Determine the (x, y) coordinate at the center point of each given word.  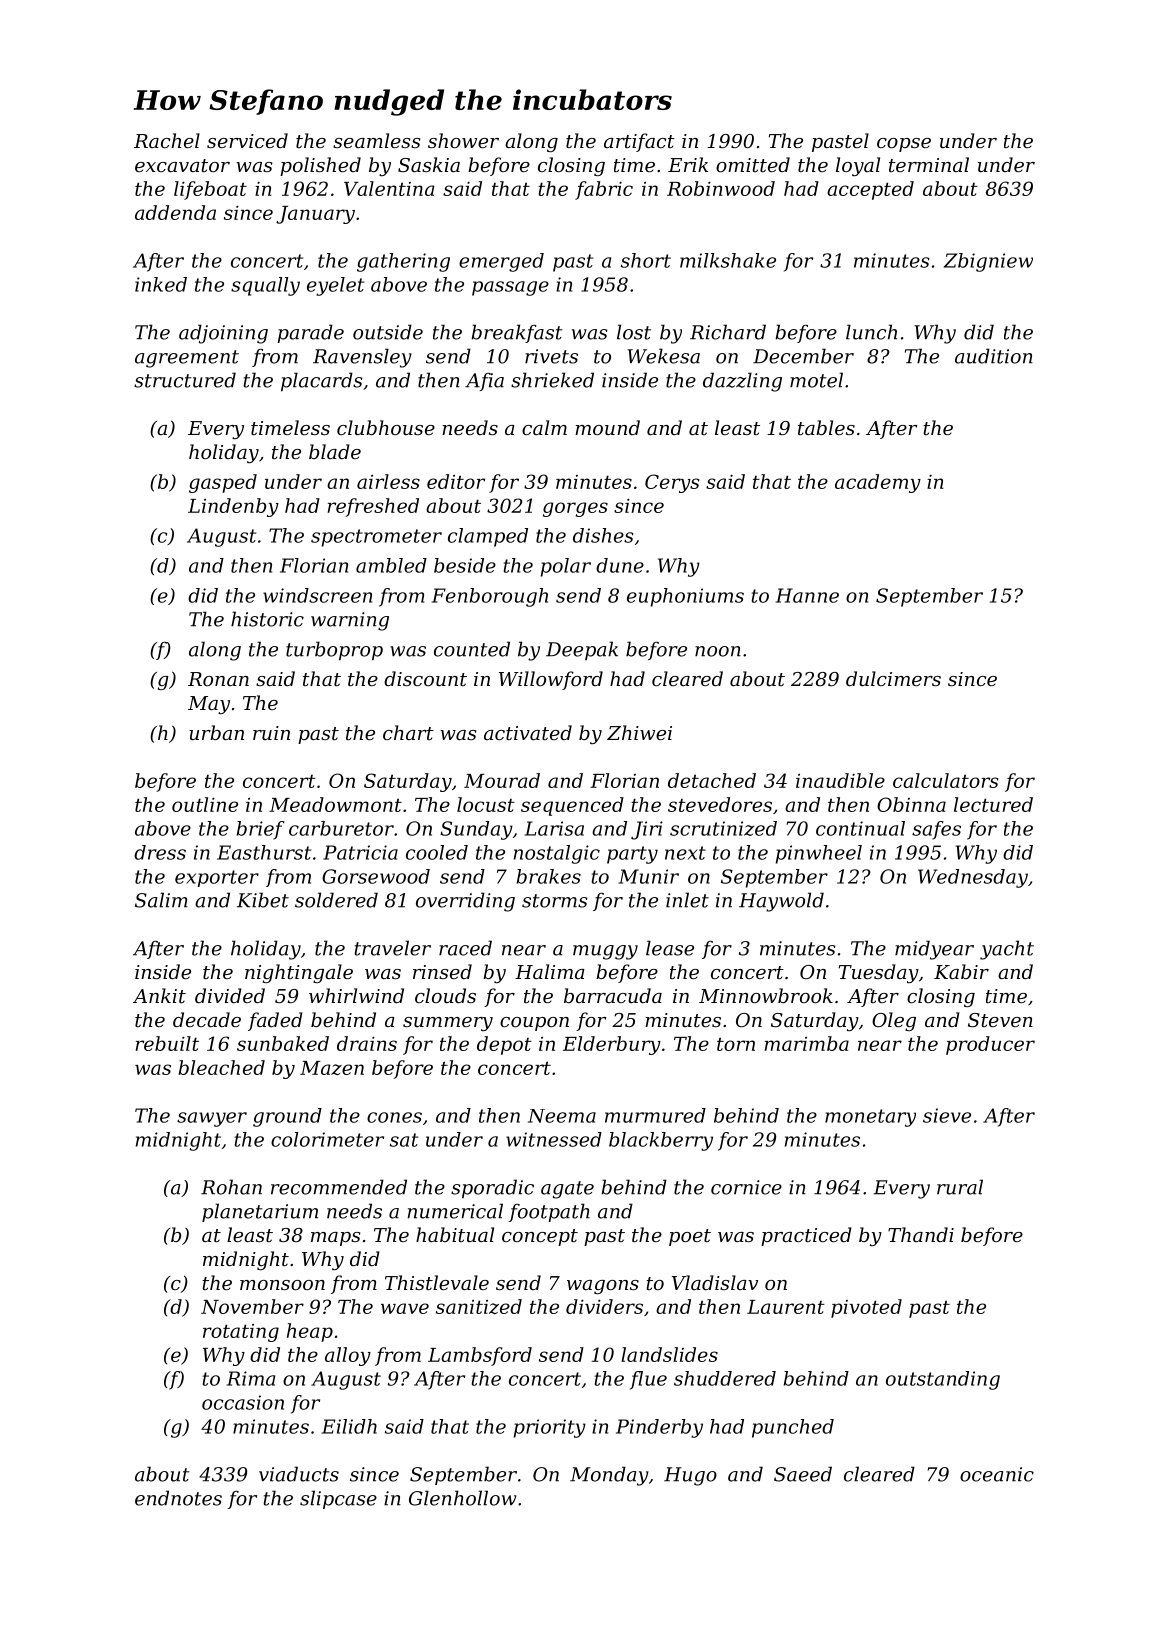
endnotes (178, 1498)
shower (463, 140)
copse (904, 145)
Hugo (690, 1476)
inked (161, 284)
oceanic (997, 1474)
